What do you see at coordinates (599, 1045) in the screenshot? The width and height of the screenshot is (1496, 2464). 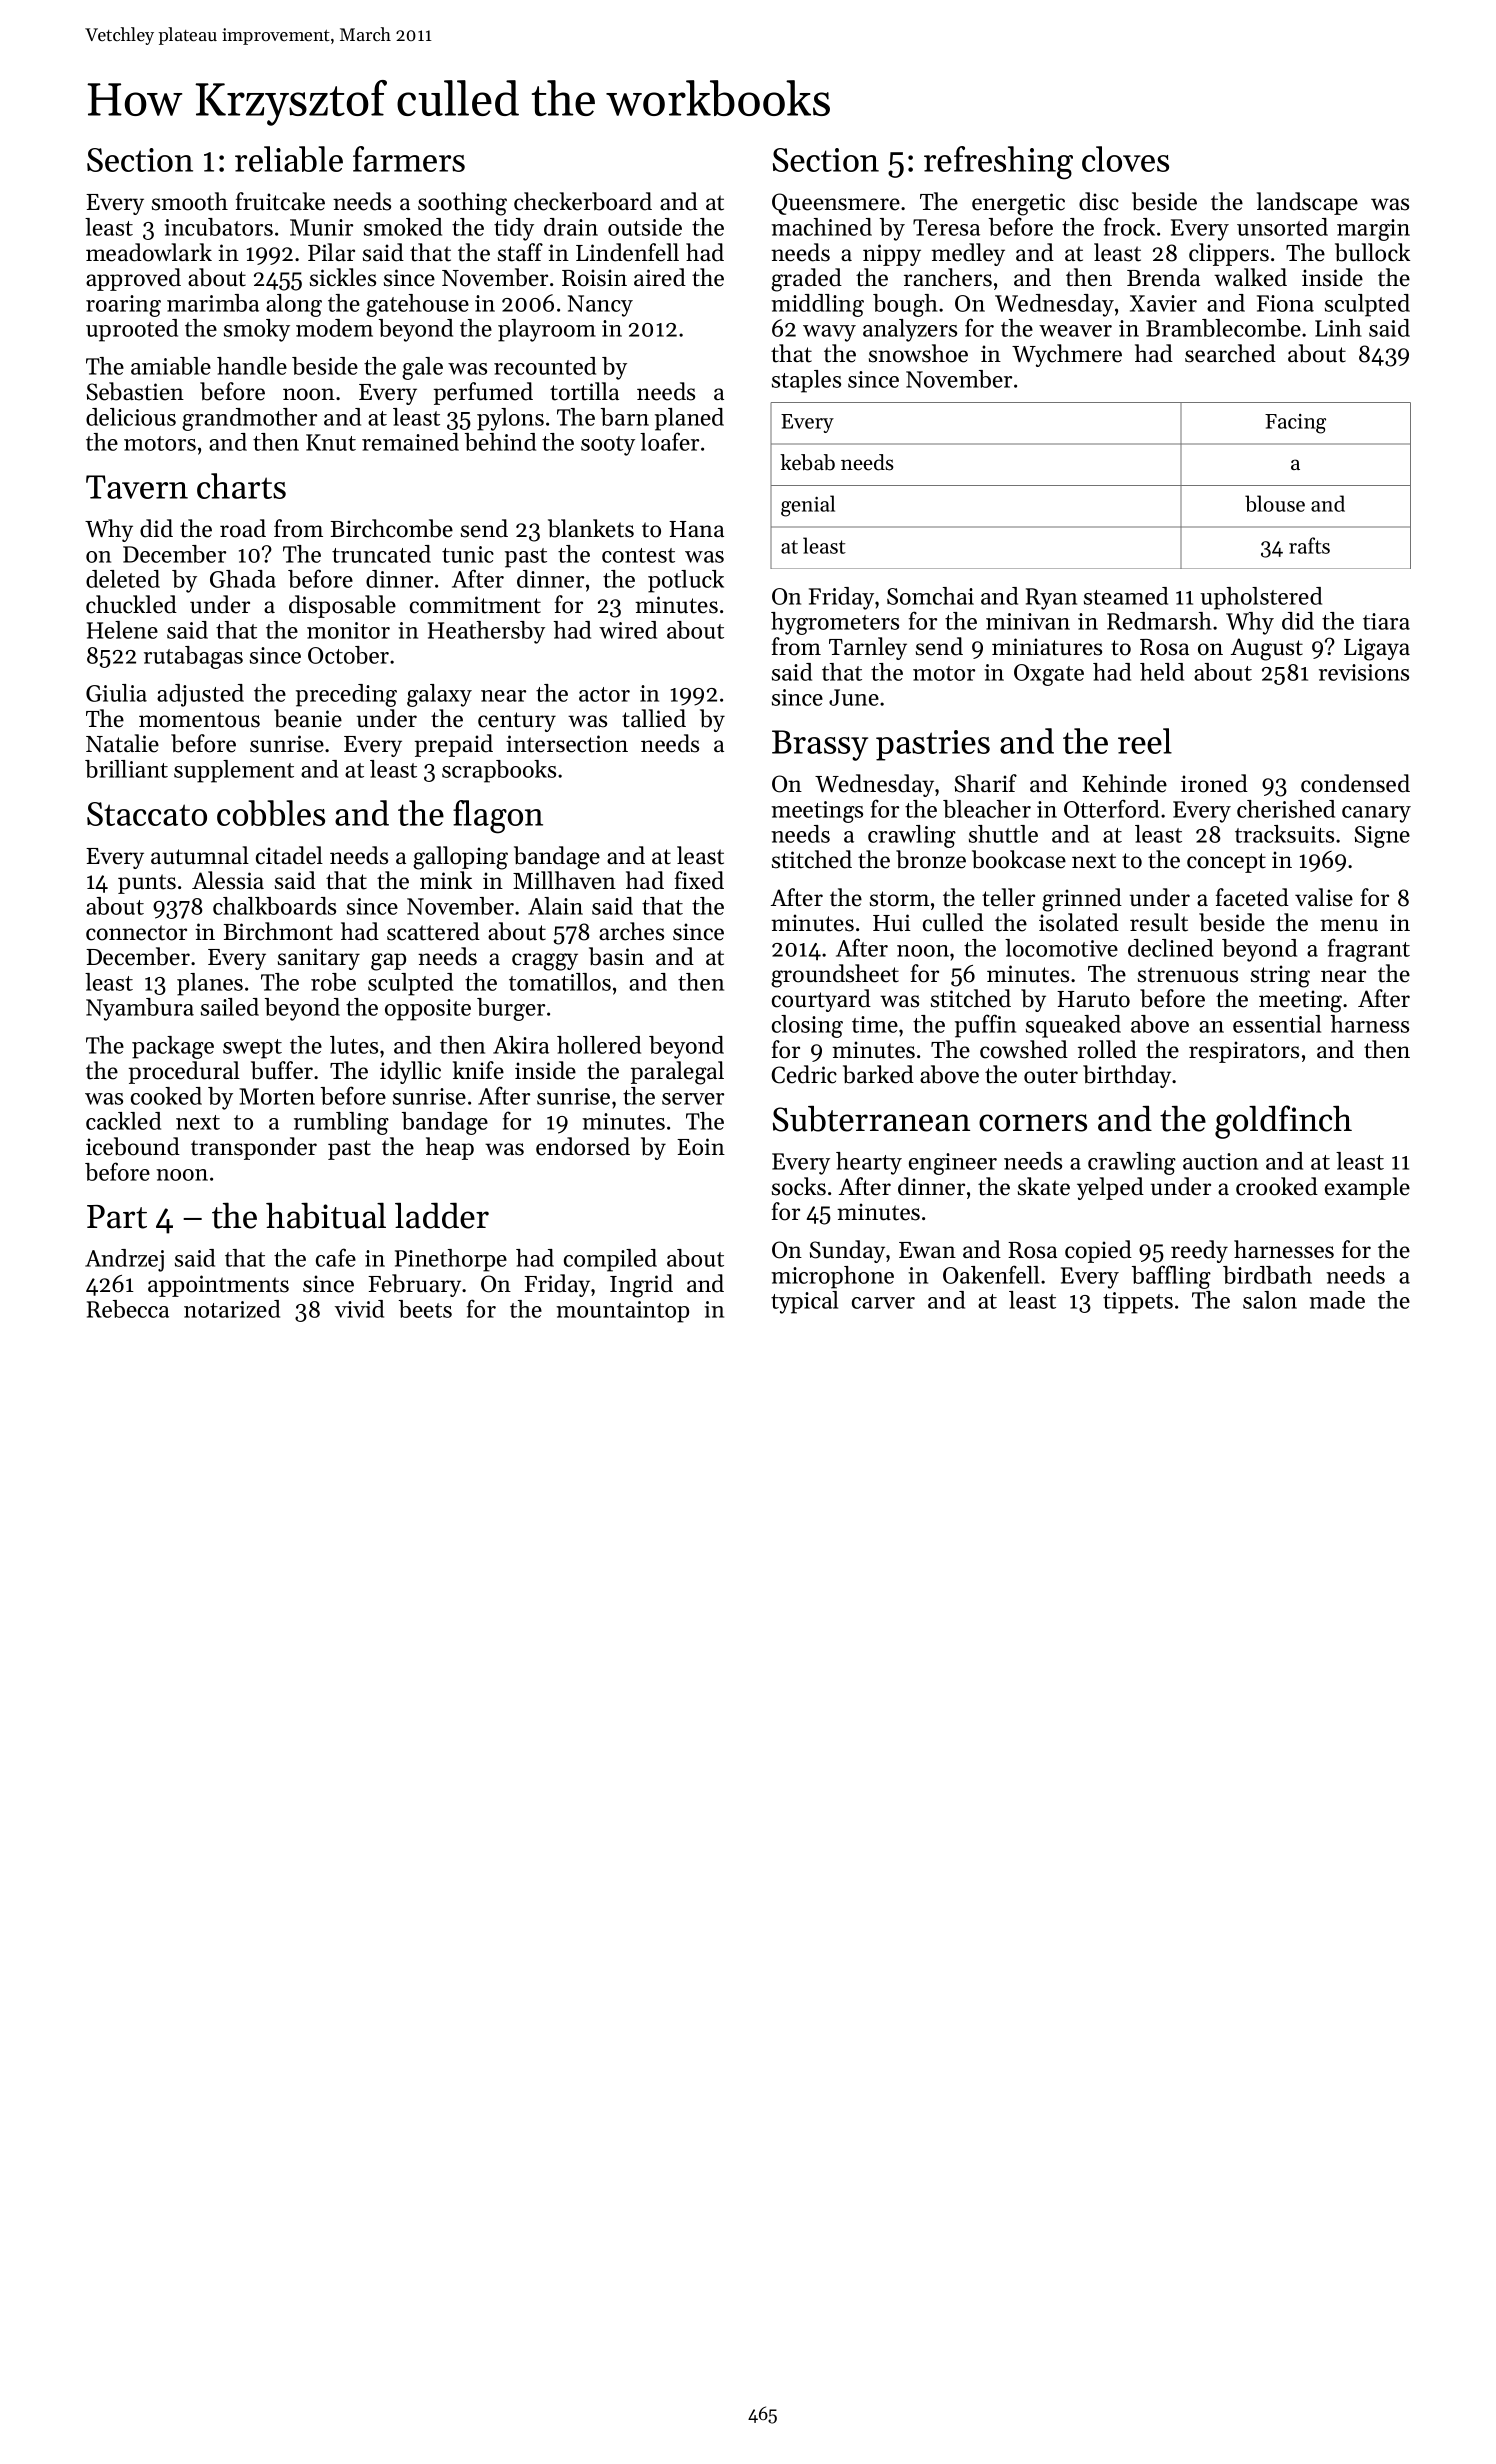 I see `hollered` at bounding box center [599, 1045].
